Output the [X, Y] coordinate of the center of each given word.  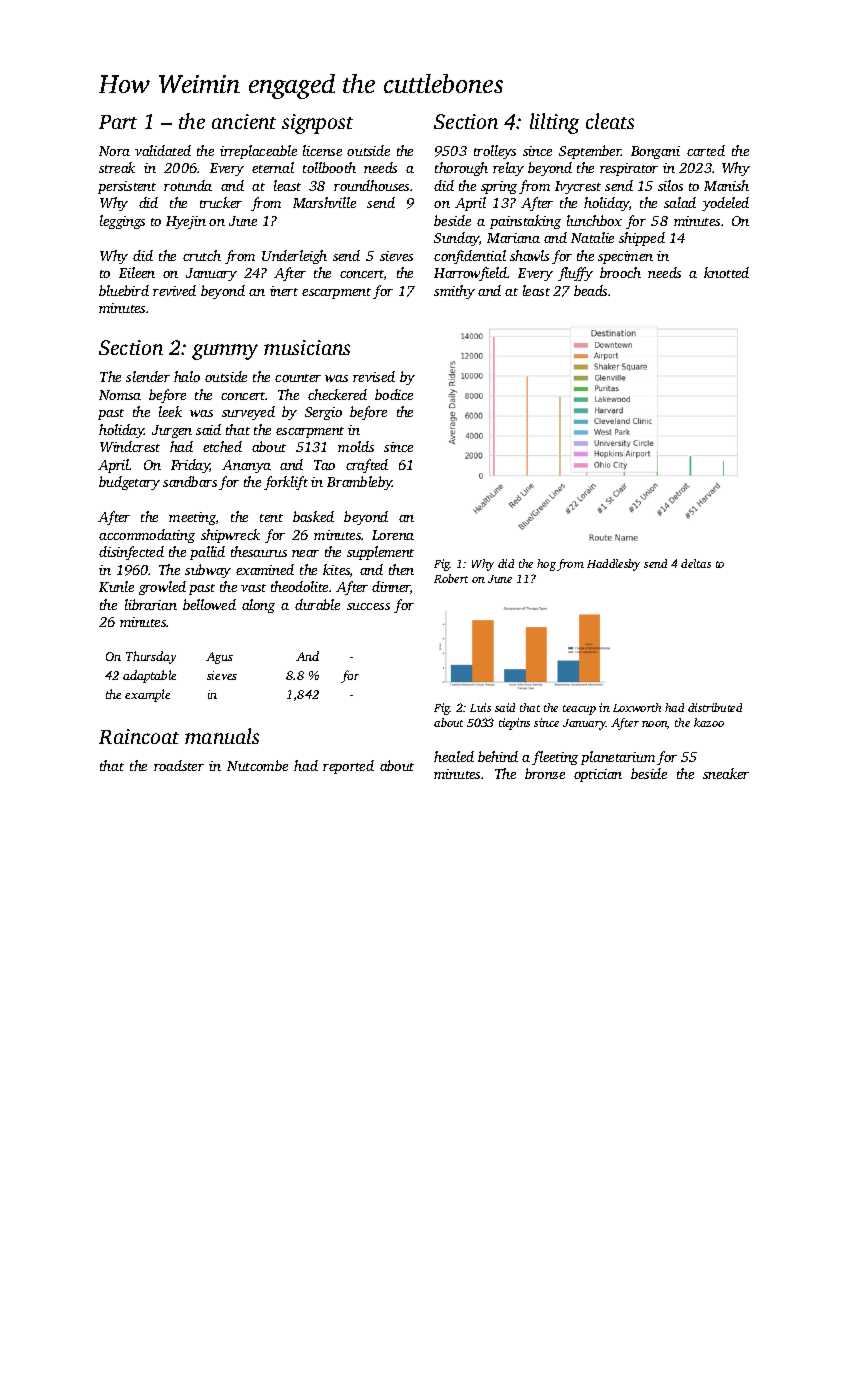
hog [546, 565]
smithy [454, 292]
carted [706, 150]
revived [174, 290]
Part [118, 122]
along [258, 606]
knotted [726, 272]
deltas [696, 563]
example [147, 695]
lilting [554, 123]
